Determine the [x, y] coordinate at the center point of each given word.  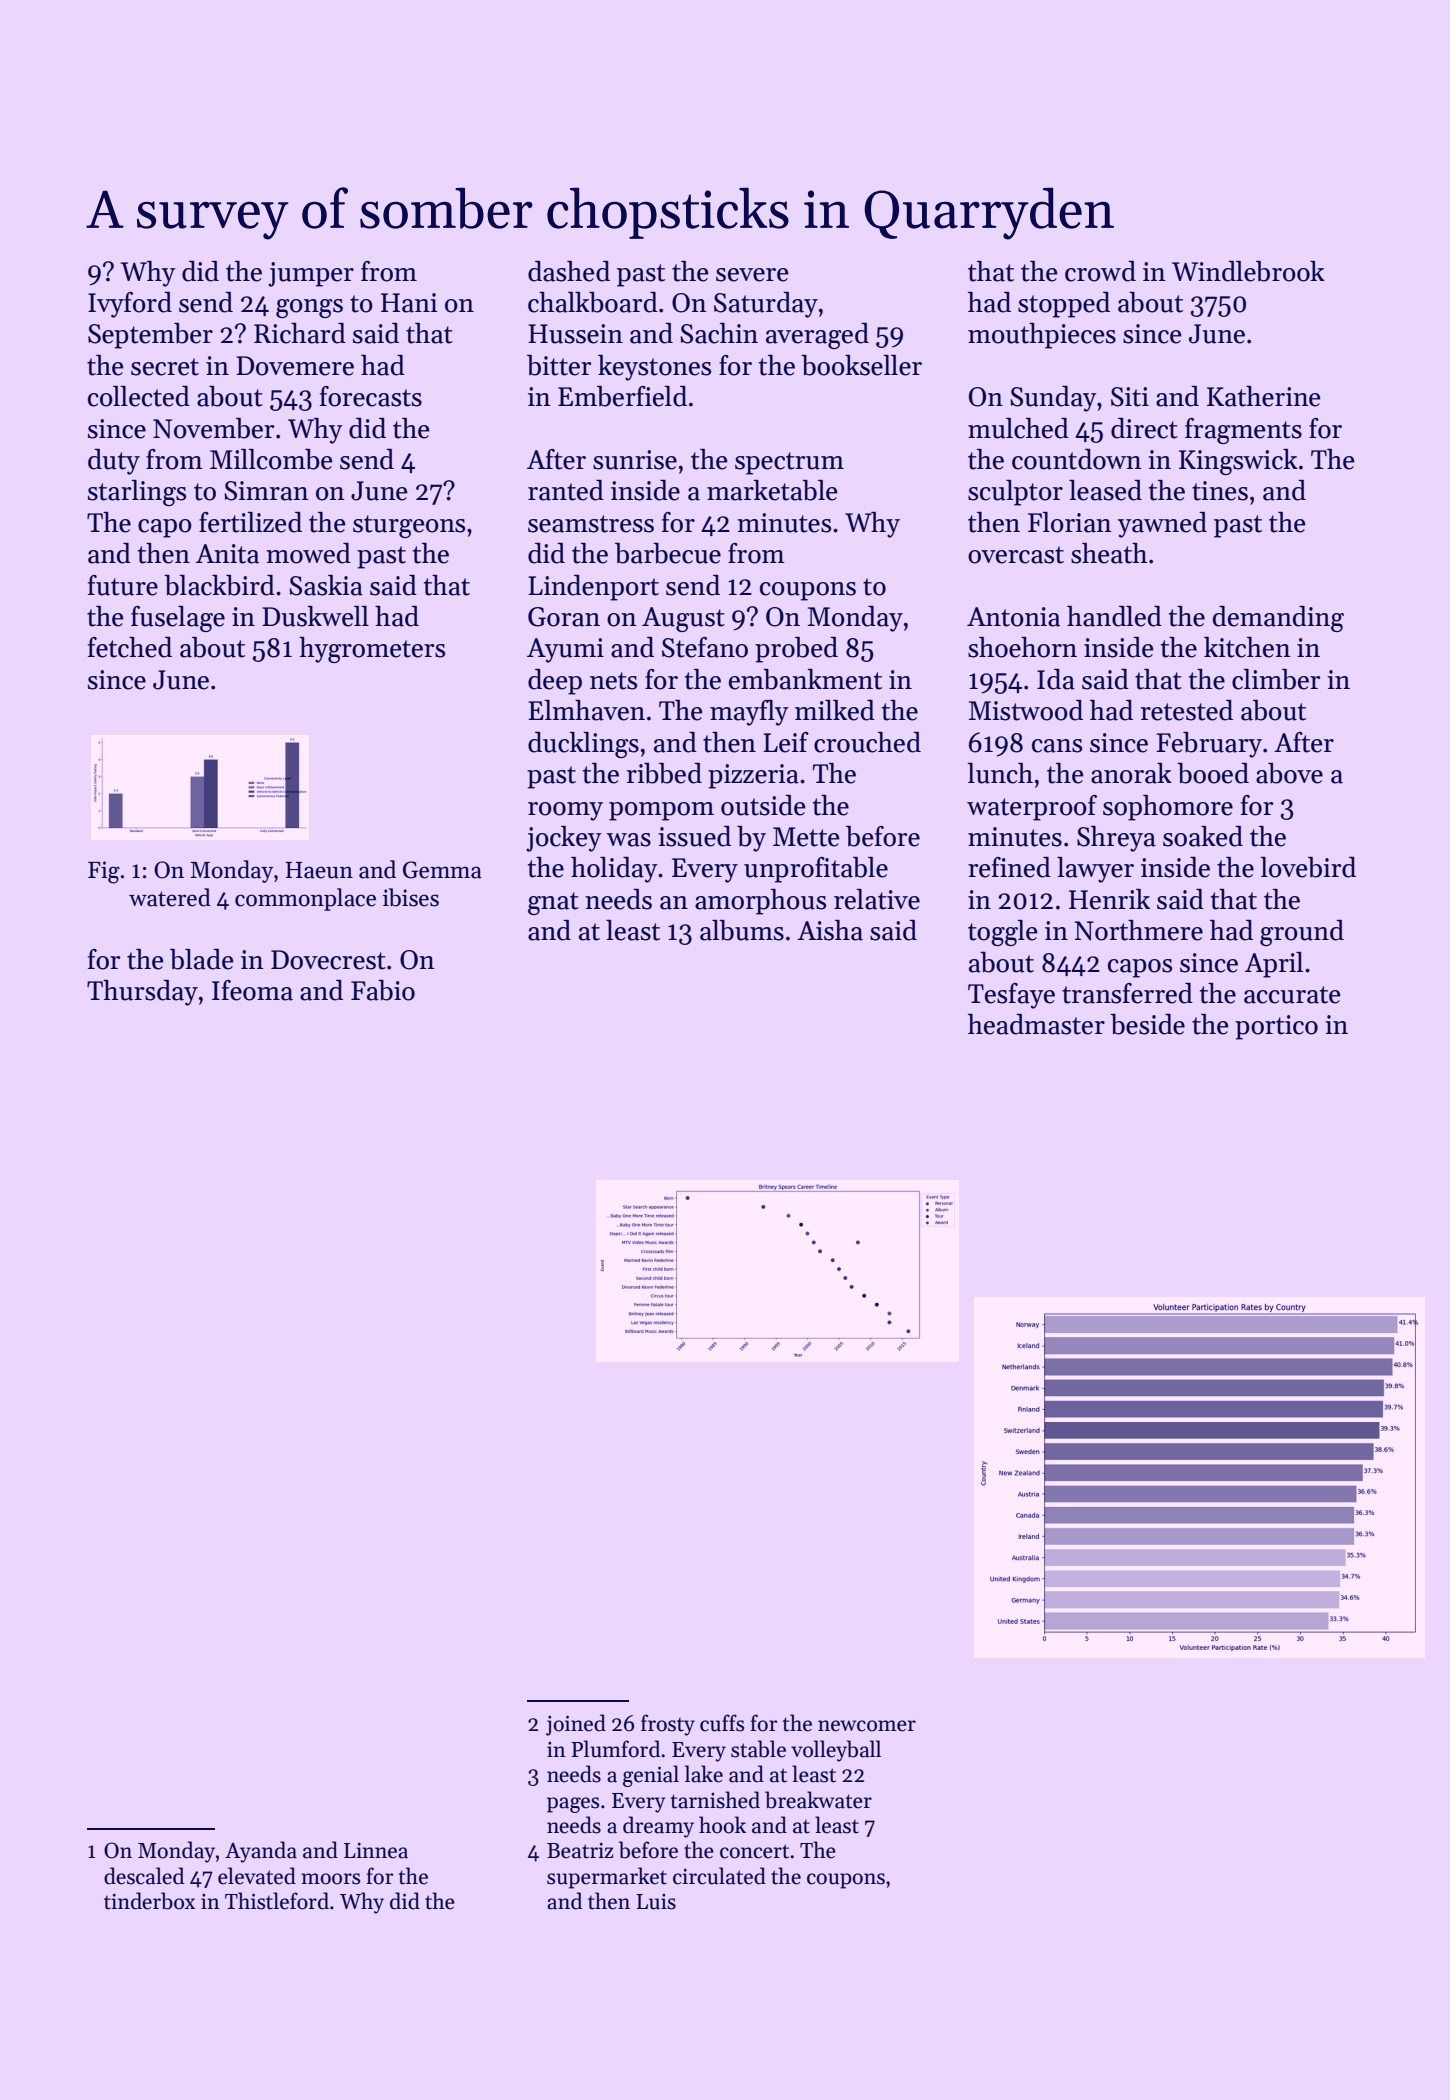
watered [170, 897]
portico [1276, 1027]
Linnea [376, 1850]
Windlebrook [1248, 271]
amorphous [760, 902]
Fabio [383, 990]
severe [752, 275]
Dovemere [295, 366]
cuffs [722, 1723]
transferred [1127, 993]
